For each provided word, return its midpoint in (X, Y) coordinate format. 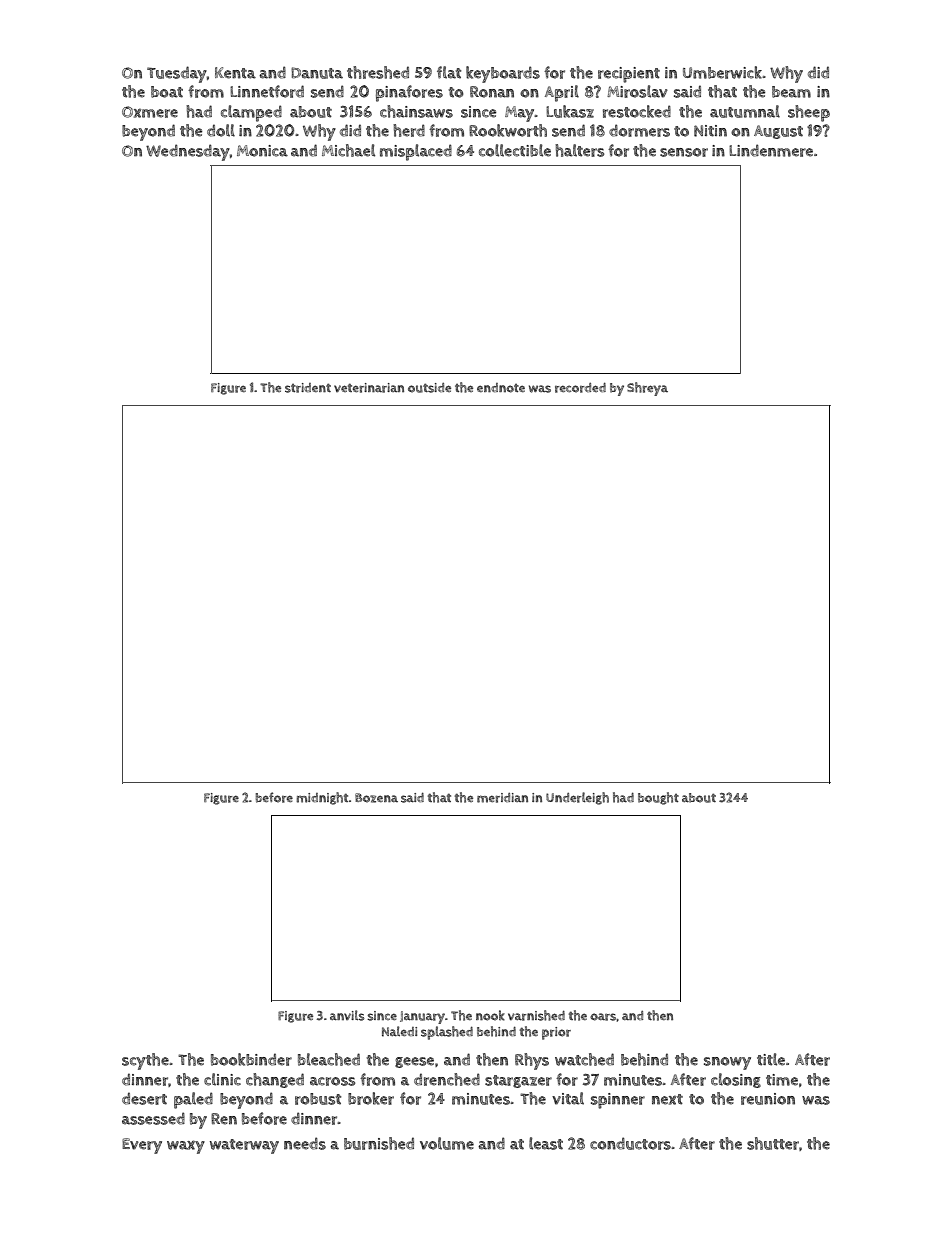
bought (658, 798)
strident (308, 388)
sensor (684, 152)
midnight (322, 798)
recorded (580, 388)
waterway (244, 1146)
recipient (629, 75)
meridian (502, 798)
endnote (501, 388)
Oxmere (150, 112)
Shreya (647, 389)
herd (409, 130)
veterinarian (369, 388)
